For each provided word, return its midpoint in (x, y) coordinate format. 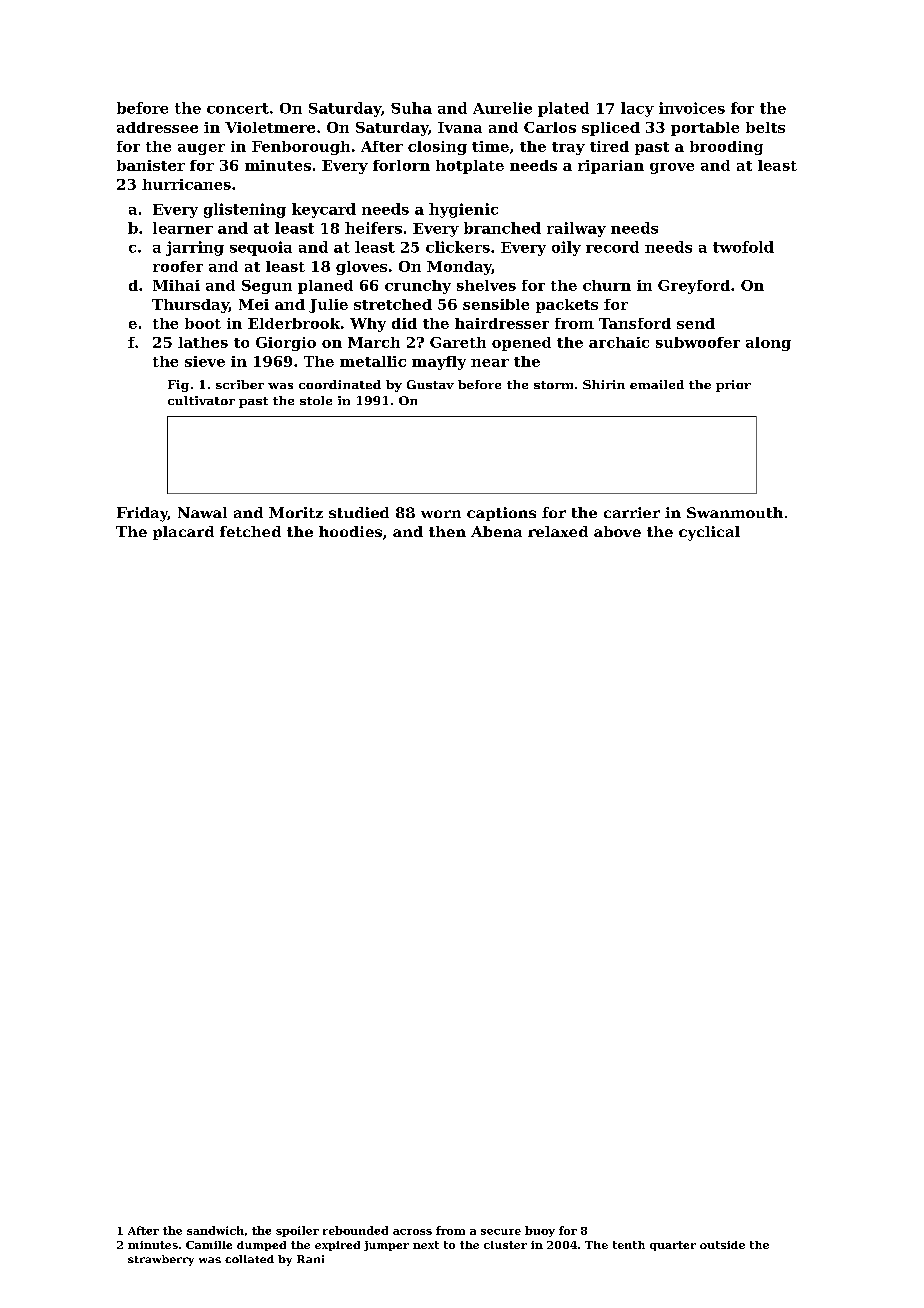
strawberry (161, 1260)
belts (765, 127)
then (447, 531)
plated (563, 109)
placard (183, 533)
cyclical (709, 533)
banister (151, 165)
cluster (505, 1245)
